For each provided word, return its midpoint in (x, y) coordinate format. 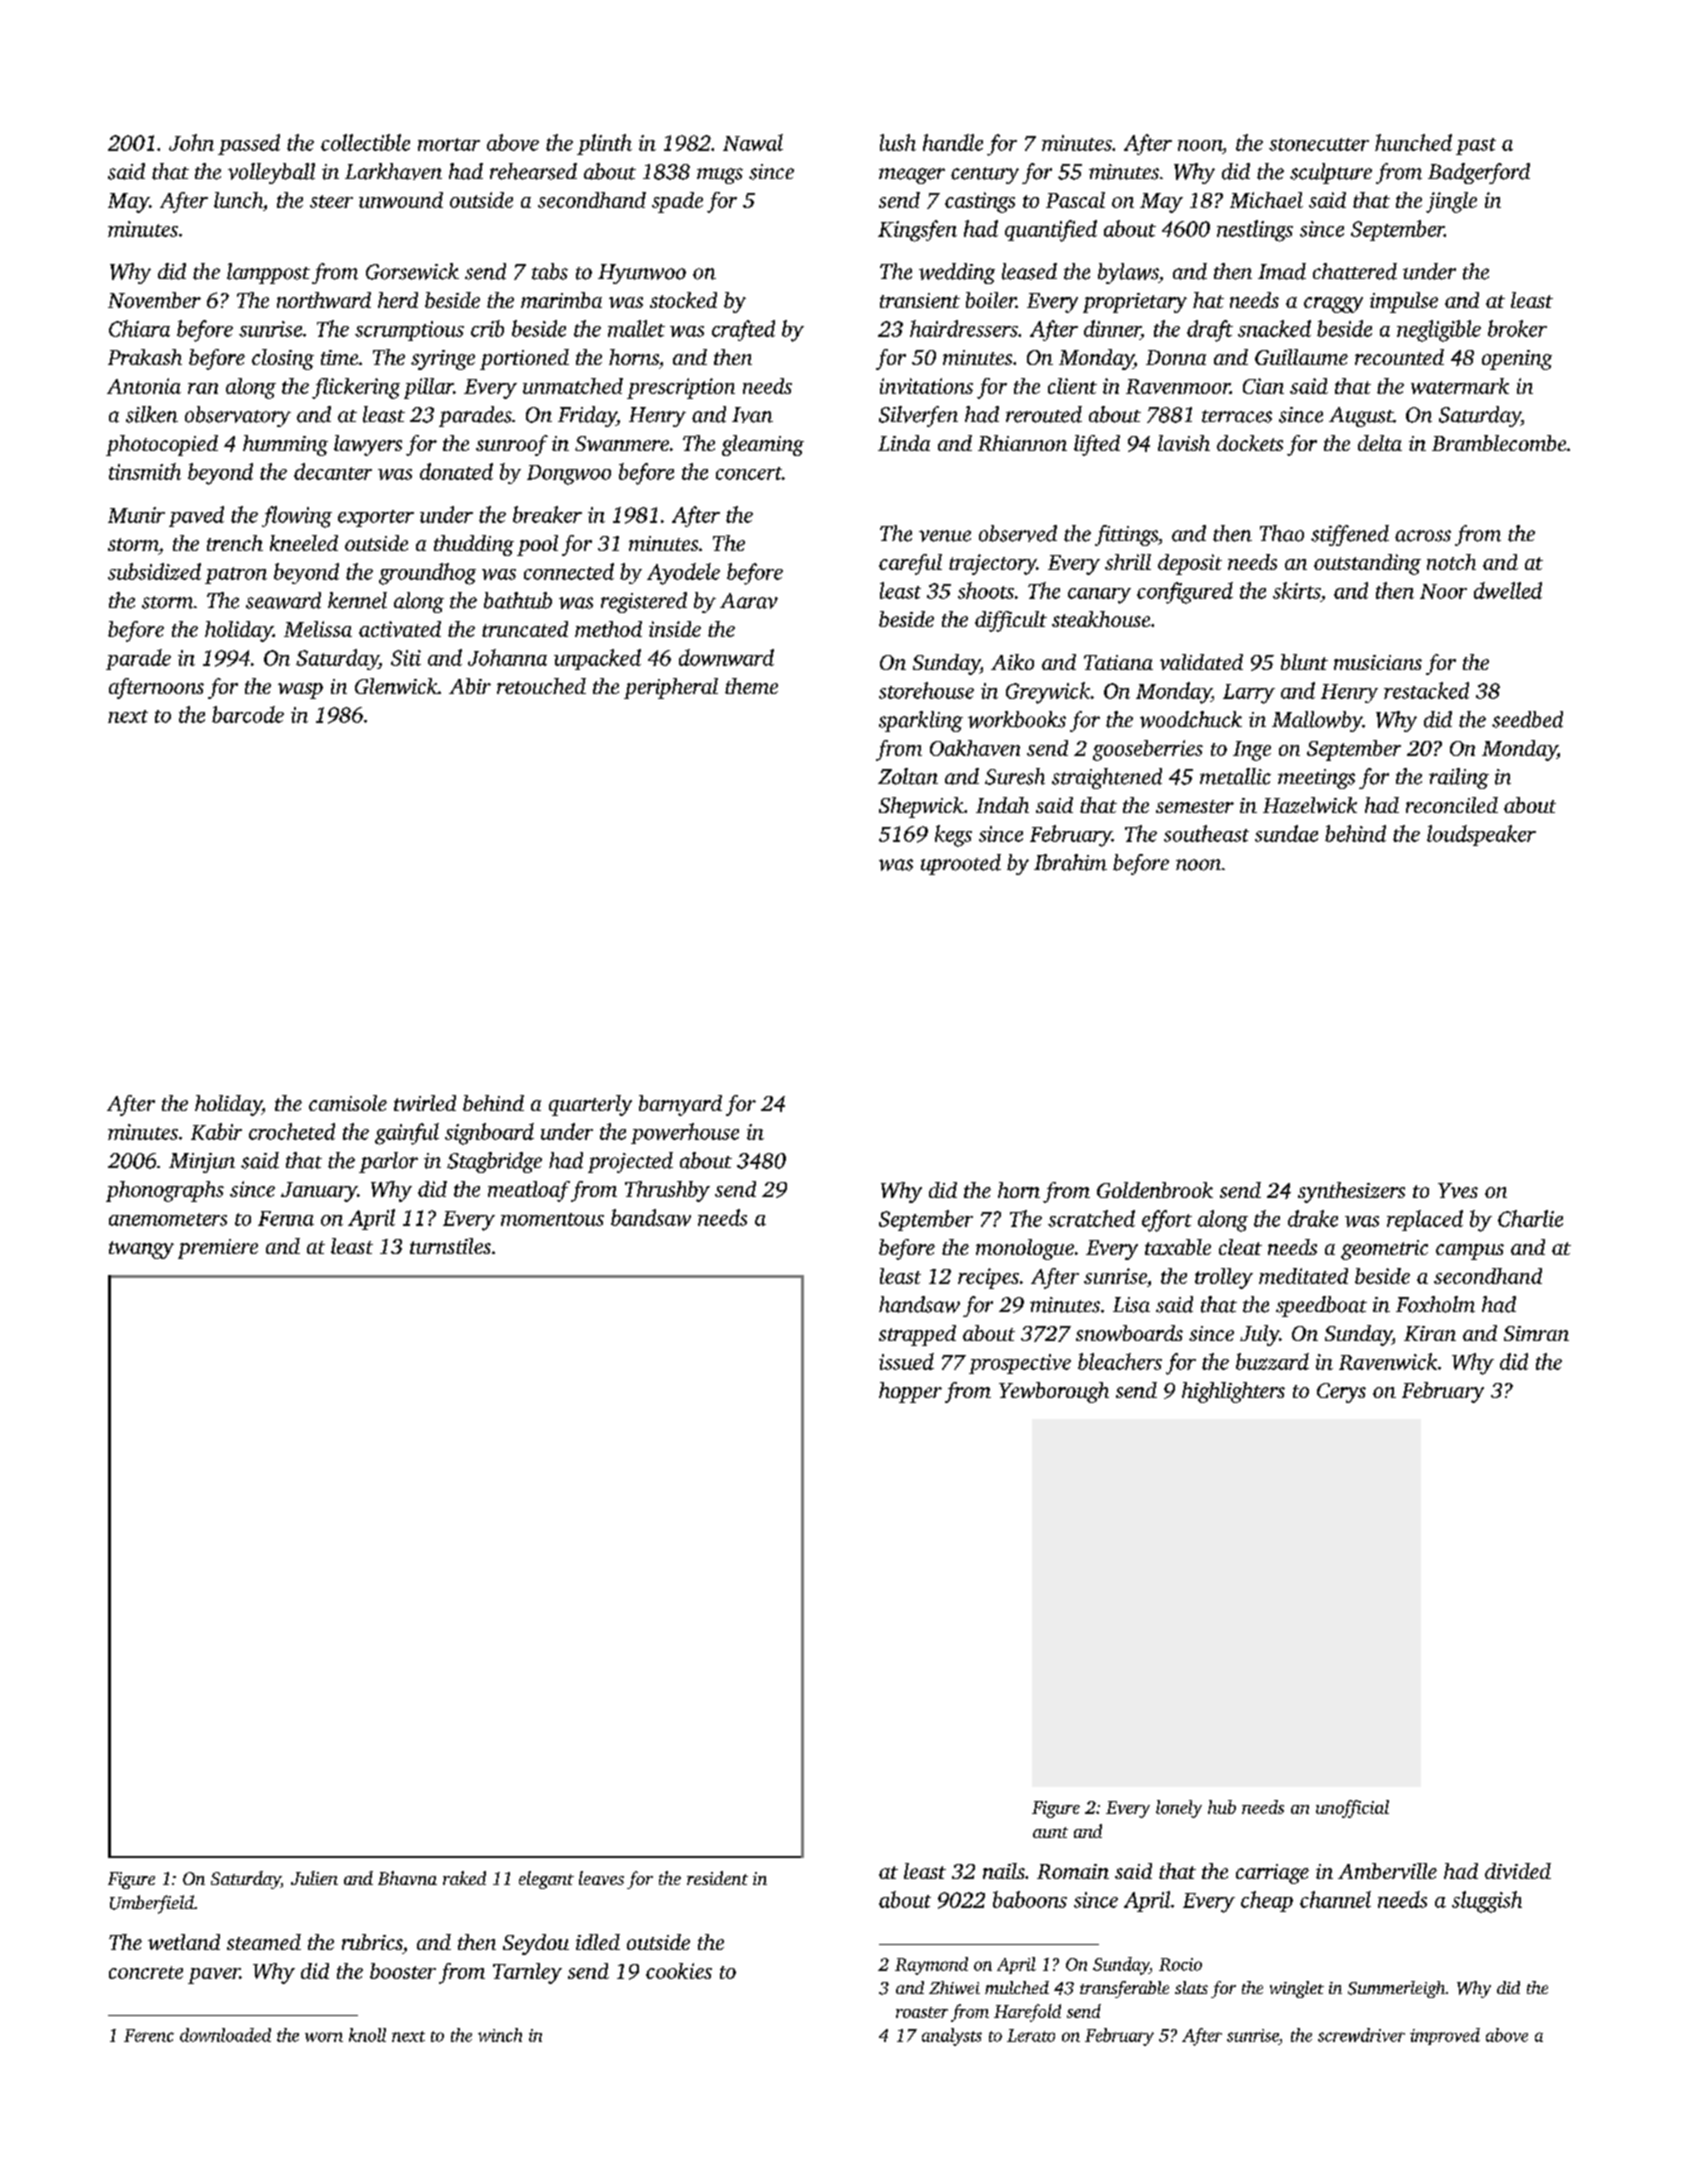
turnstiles (450, 1246)
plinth (604, 144)
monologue (1025, 1249)
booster (403, 1971)
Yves (1458, 1190)
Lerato (1031, 2035)
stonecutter (1319, 144)
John (191, 142)
